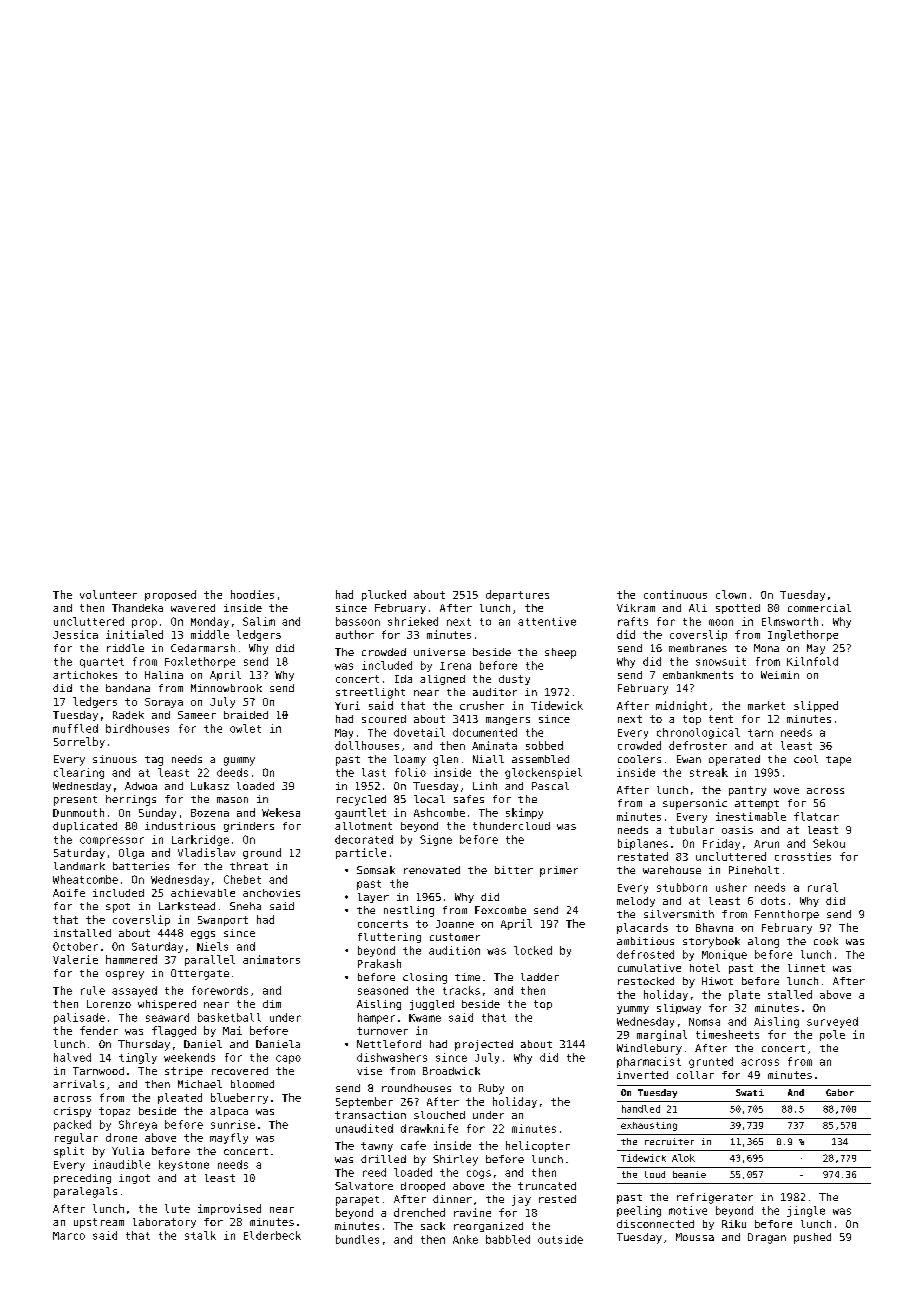  Describe the element at coordinates (384, 595) in the screenshot. I see `plucked` at that location.
